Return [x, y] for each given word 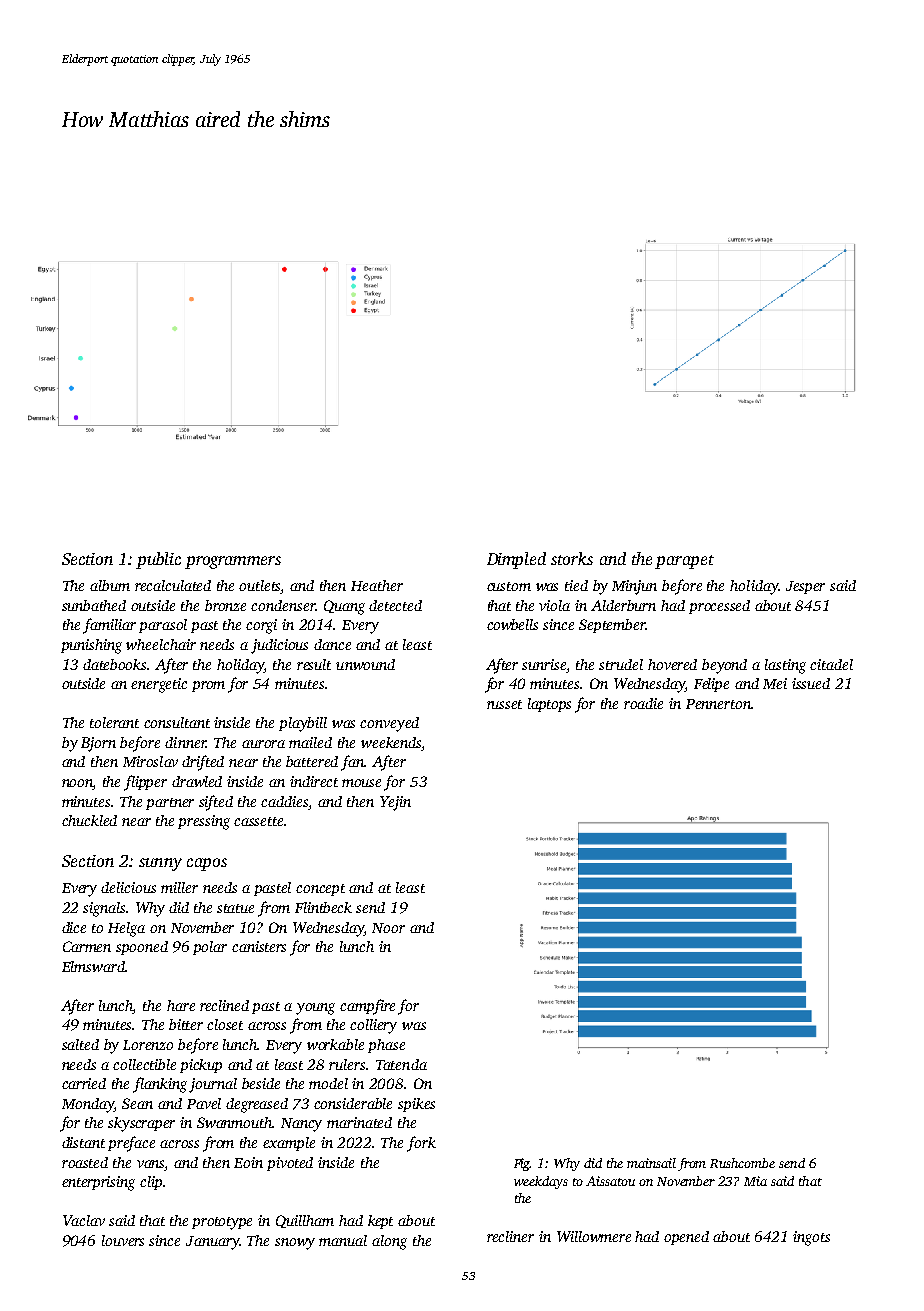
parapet [684, 562]
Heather [377, 585]
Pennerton [718, 704]
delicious [128, 887]
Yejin [395, 803]
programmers [233, 562]
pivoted [290, 1164]
